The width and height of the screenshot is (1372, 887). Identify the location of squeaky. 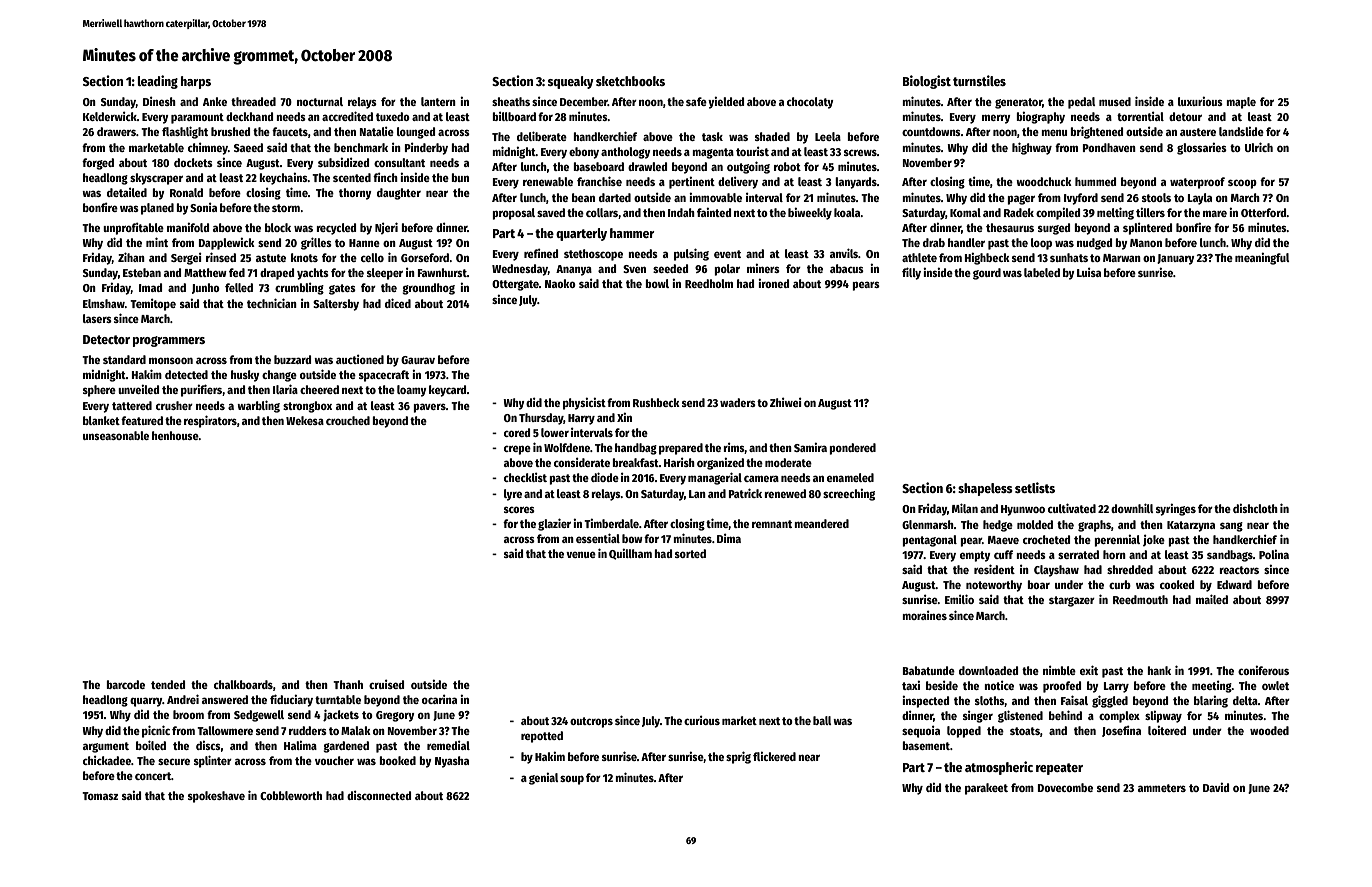
(571, 82).
